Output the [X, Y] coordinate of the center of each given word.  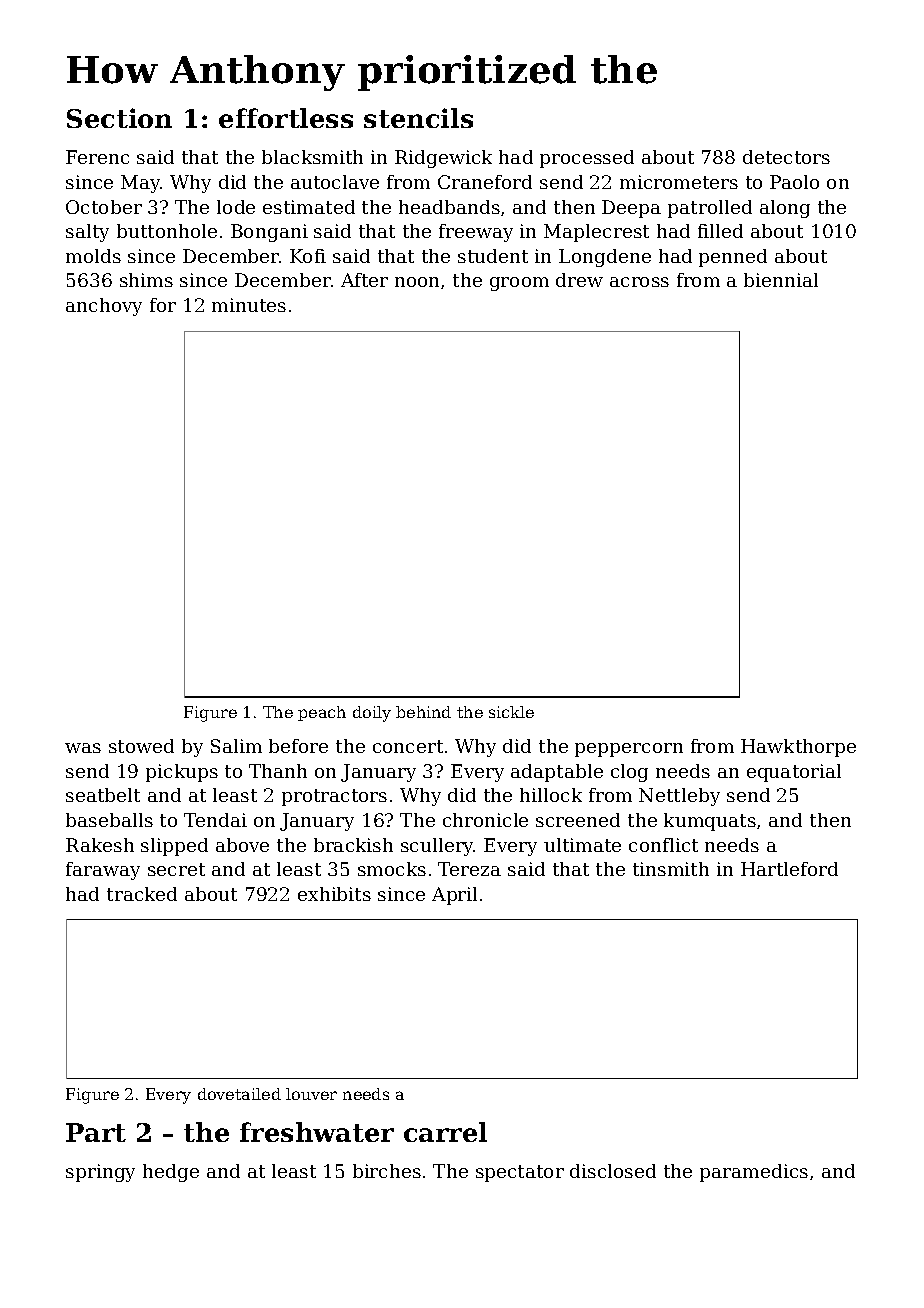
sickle [511, 712]
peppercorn [629, 750]
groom [519, 284]
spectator [520, 1173]
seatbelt [103, 795]
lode [236, 207]
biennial [781, 280]
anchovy [104, 307]
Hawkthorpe [798, 748]
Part [96, 1132]
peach [322, 713]
